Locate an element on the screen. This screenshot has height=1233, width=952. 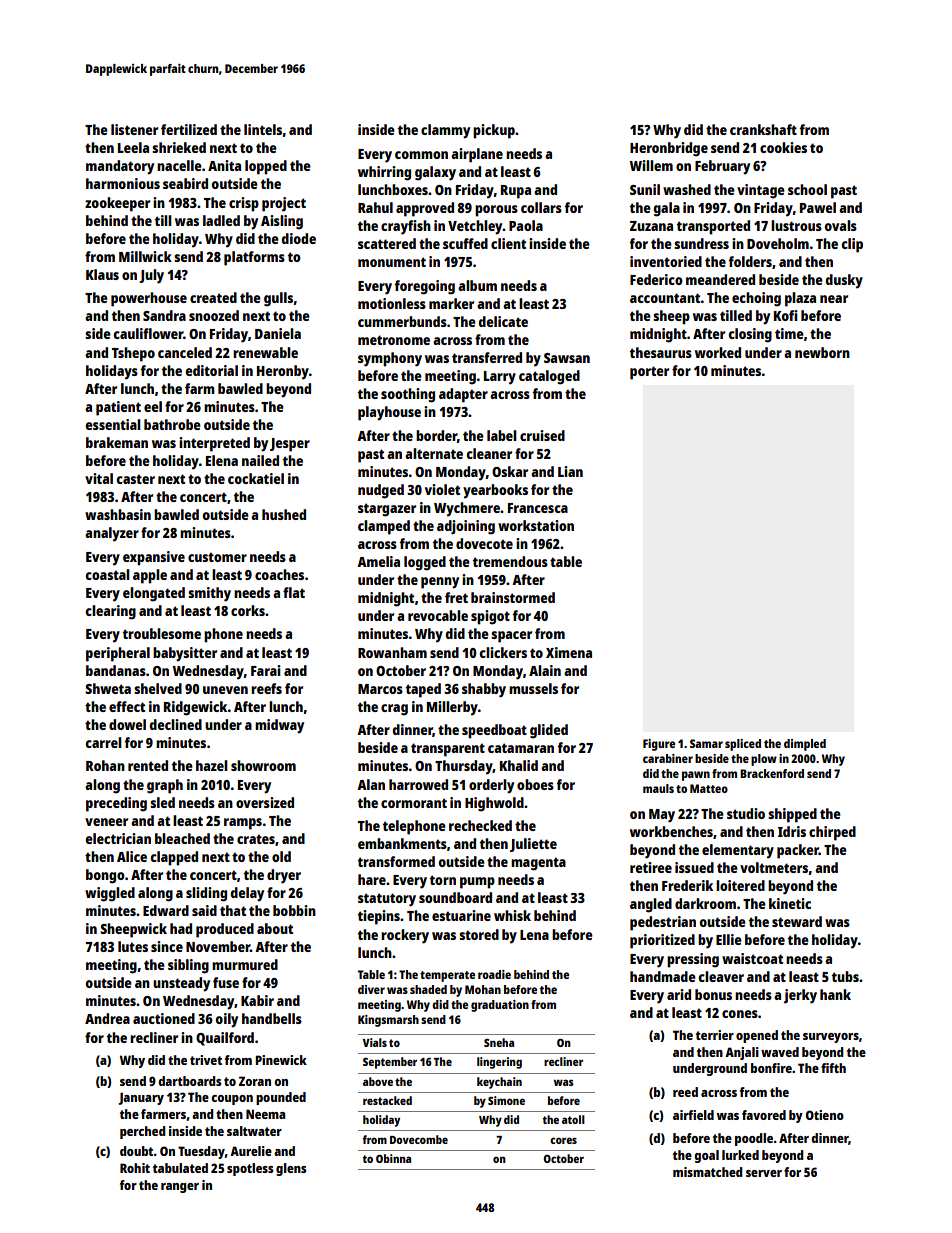
bleached is located at coordinates (182, 838).
